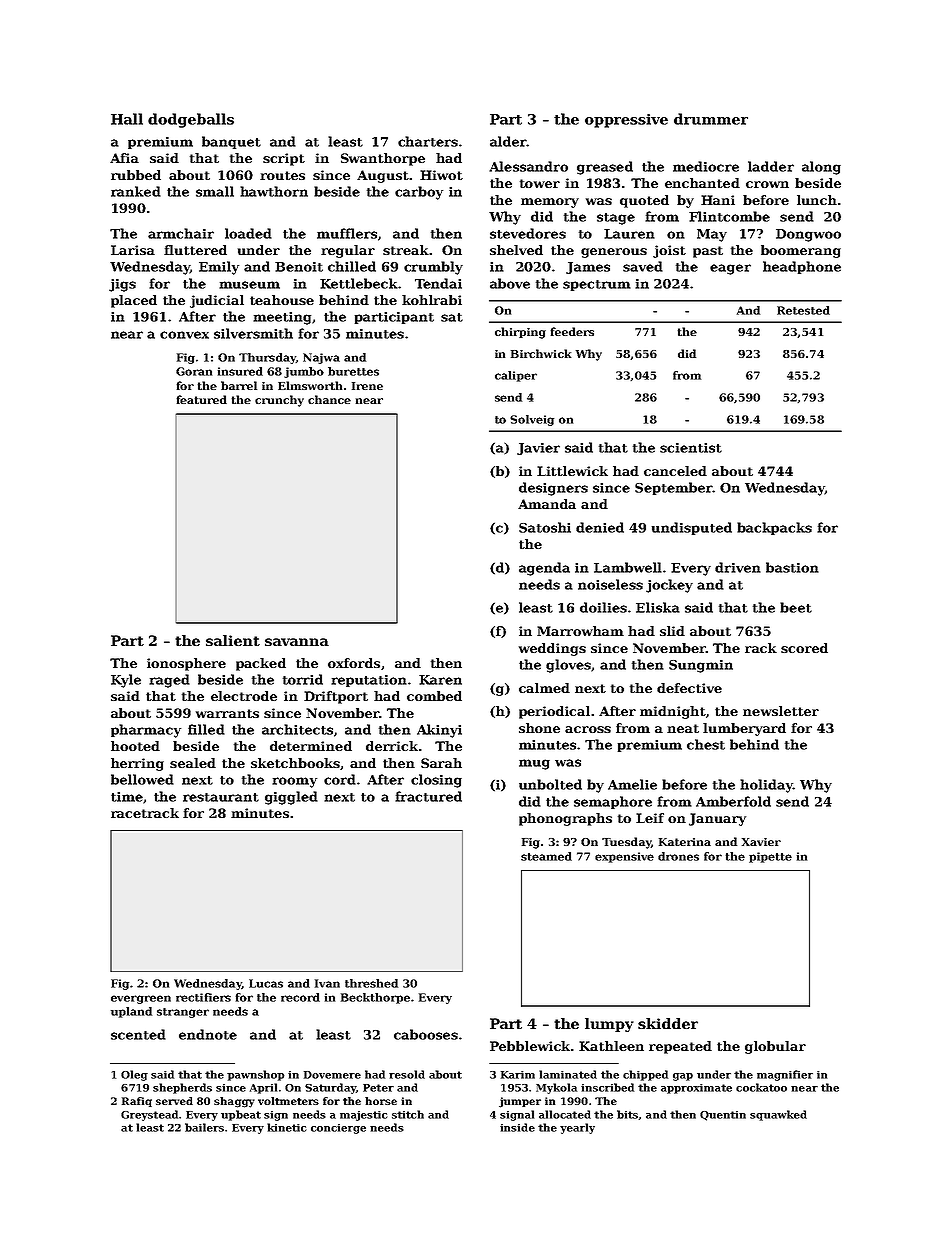 This screenshot has height=1233, width=952. I want to click on squawked, so click(778, 1115).
